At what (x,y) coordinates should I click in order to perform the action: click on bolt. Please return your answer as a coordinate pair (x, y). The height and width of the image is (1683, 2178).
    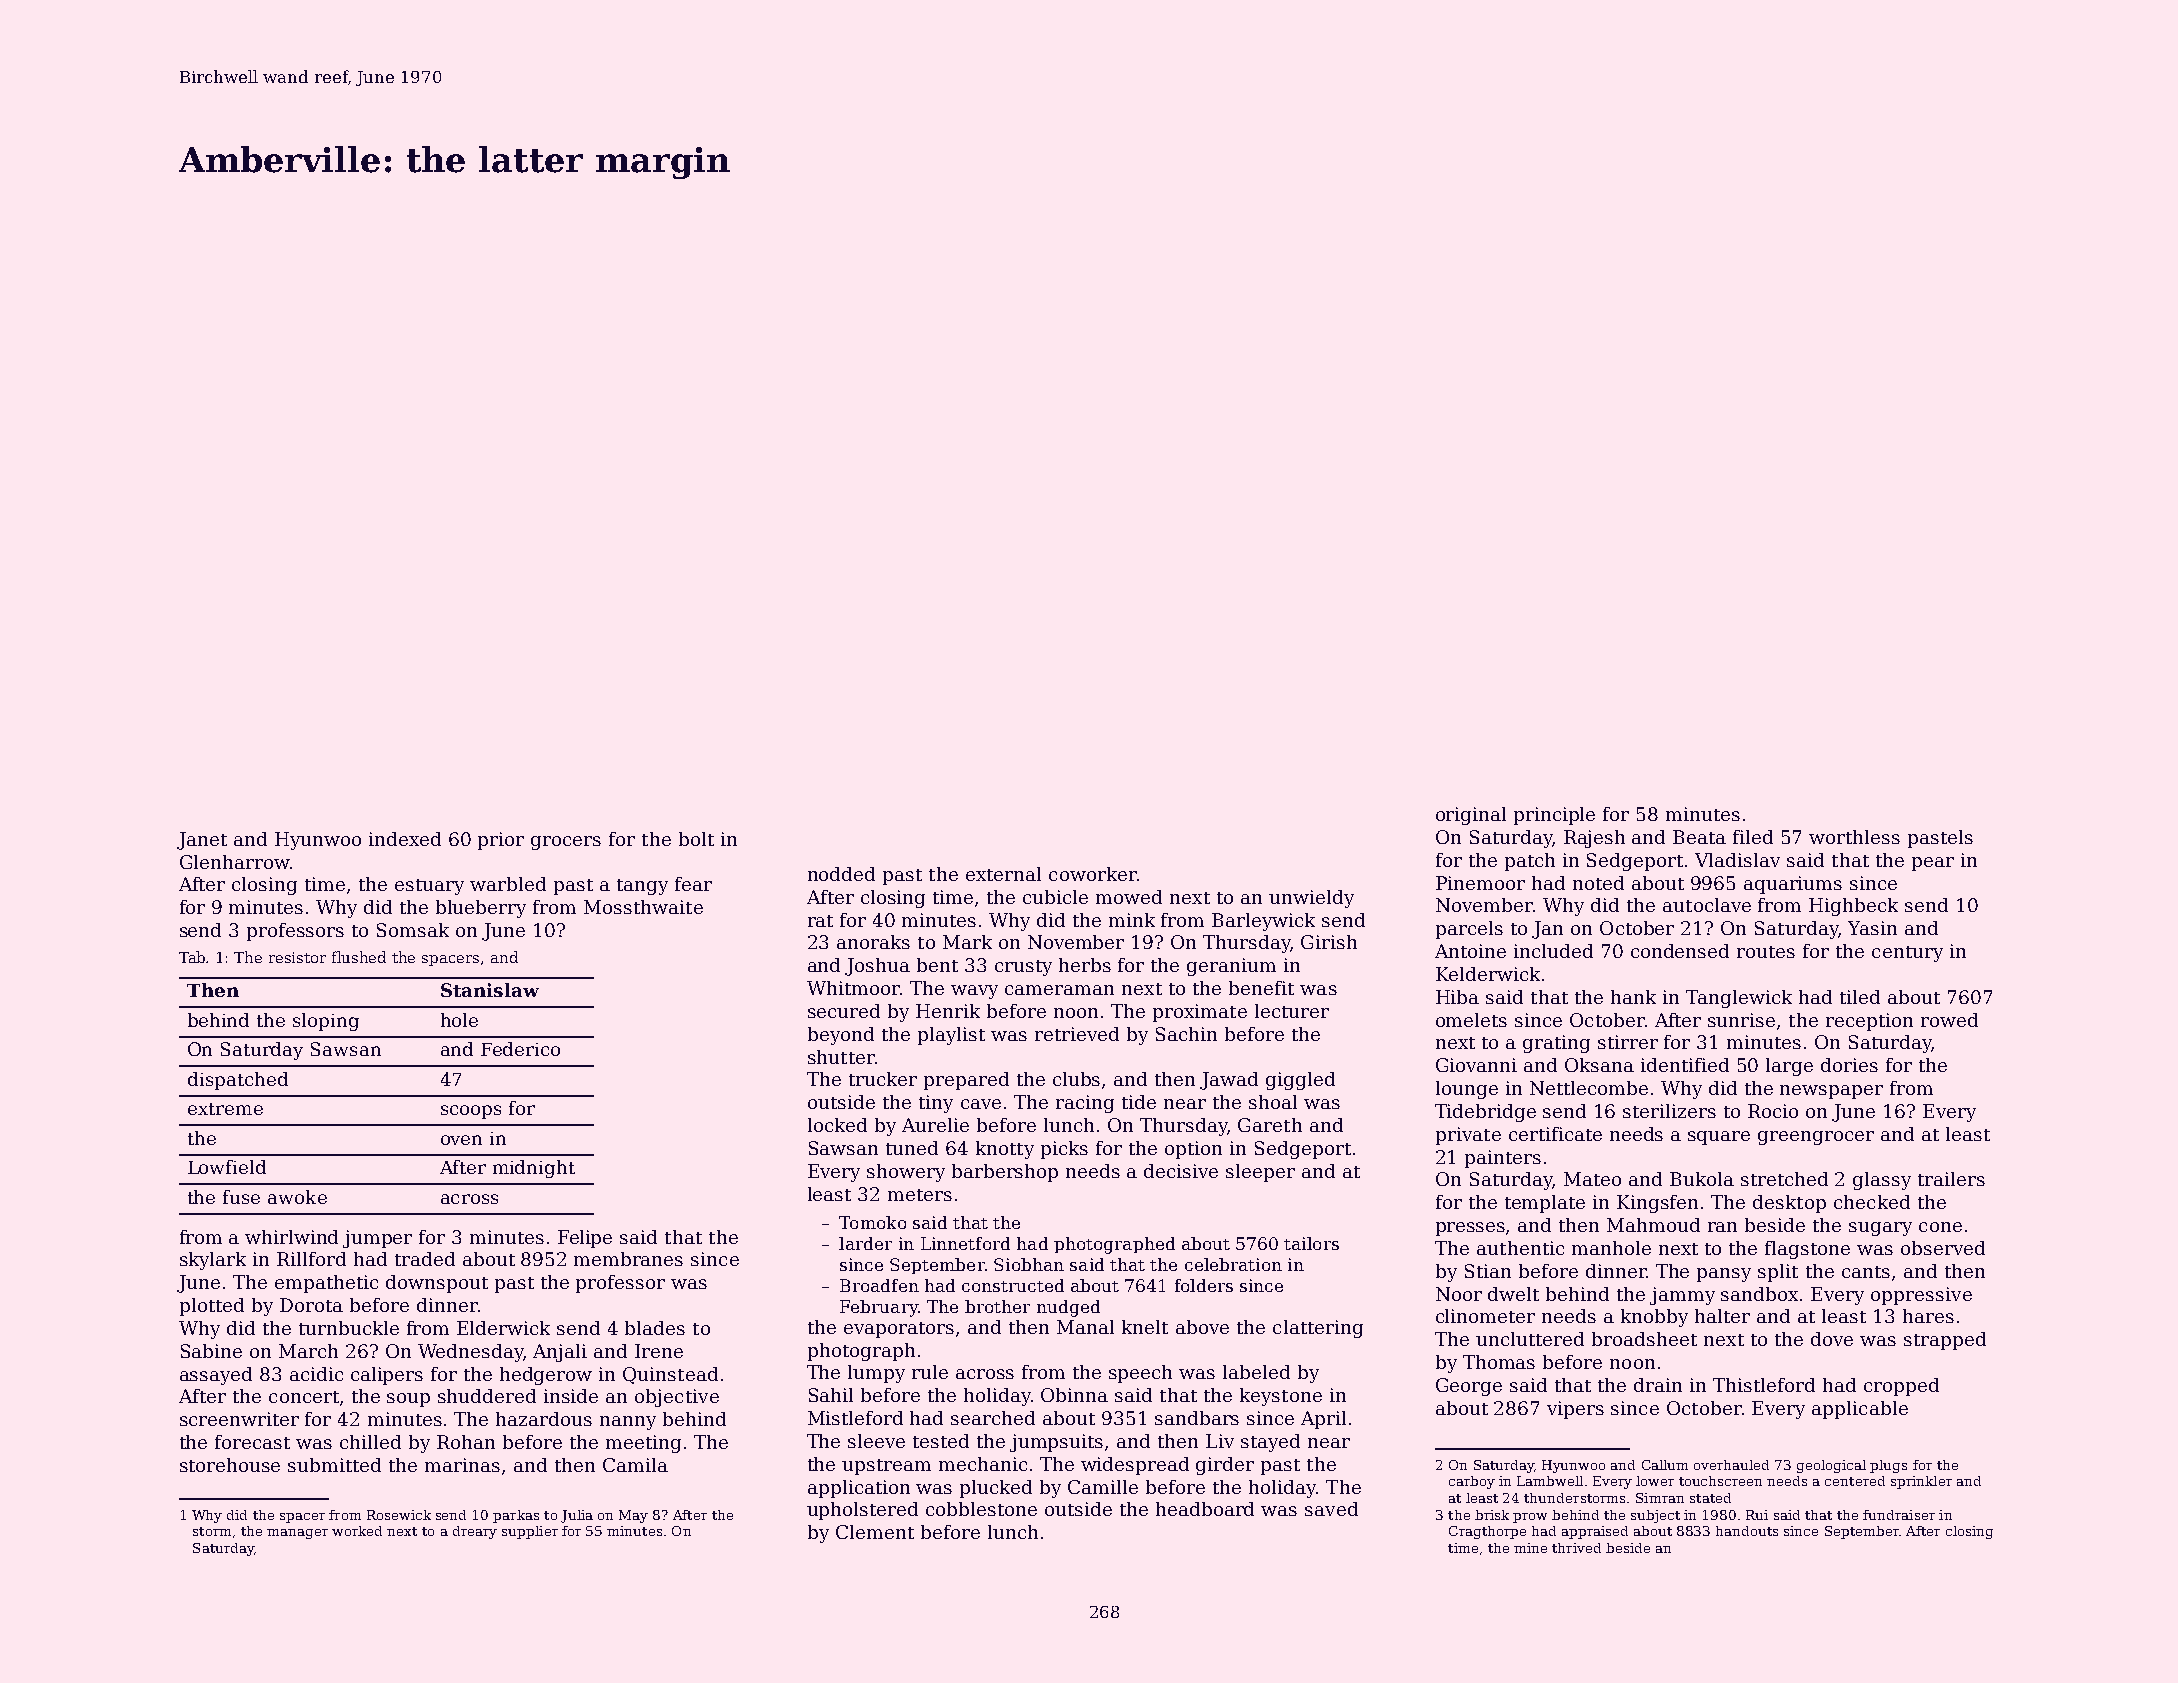
    Looking at the image, I should click on (696, 839).
